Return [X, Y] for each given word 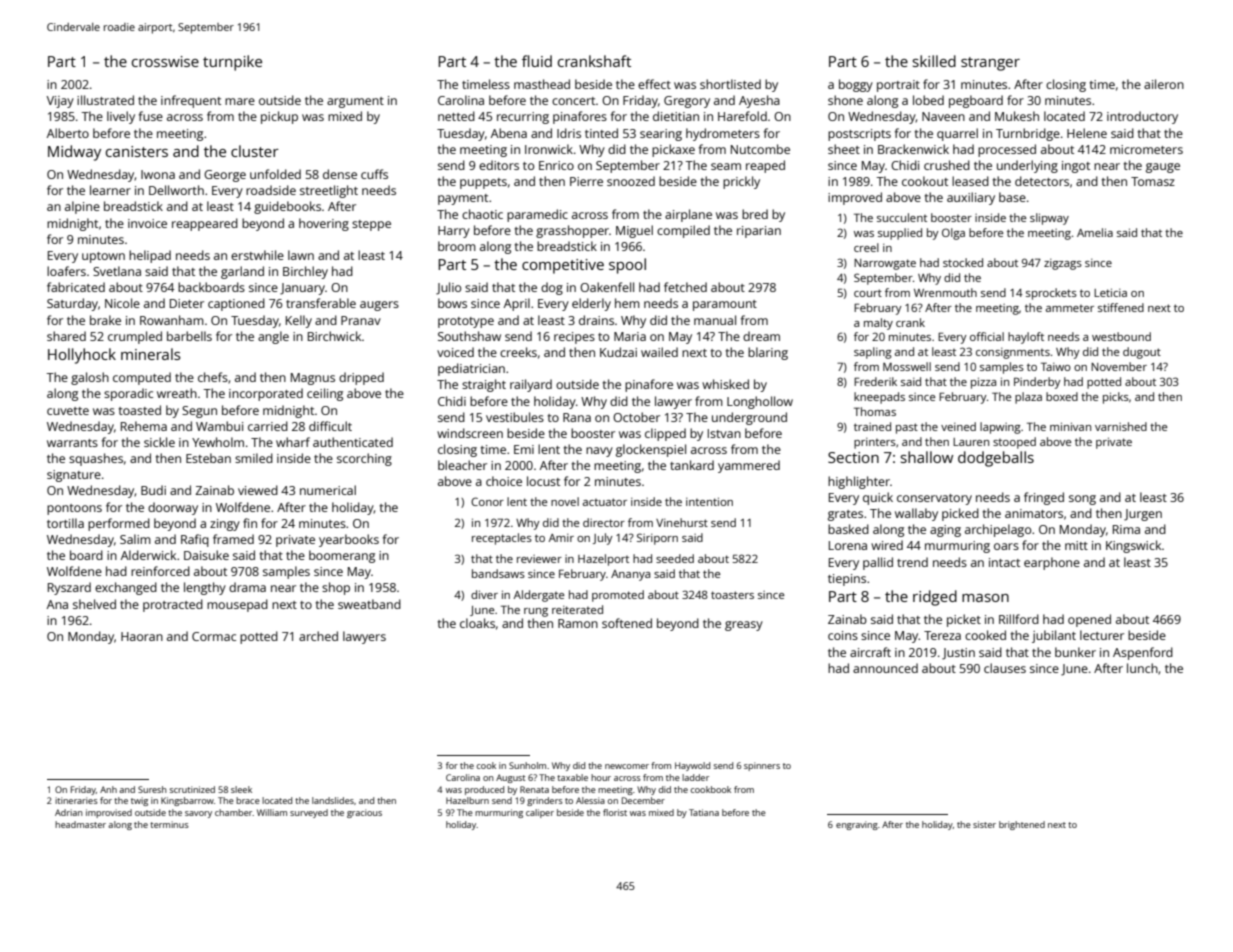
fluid [537, 61]
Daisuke [206, 555]
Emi [524, 449]
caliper [540, 813]
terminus [169, 824]
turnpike [232, 63]
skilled [934, 61]
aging [945, 531]
